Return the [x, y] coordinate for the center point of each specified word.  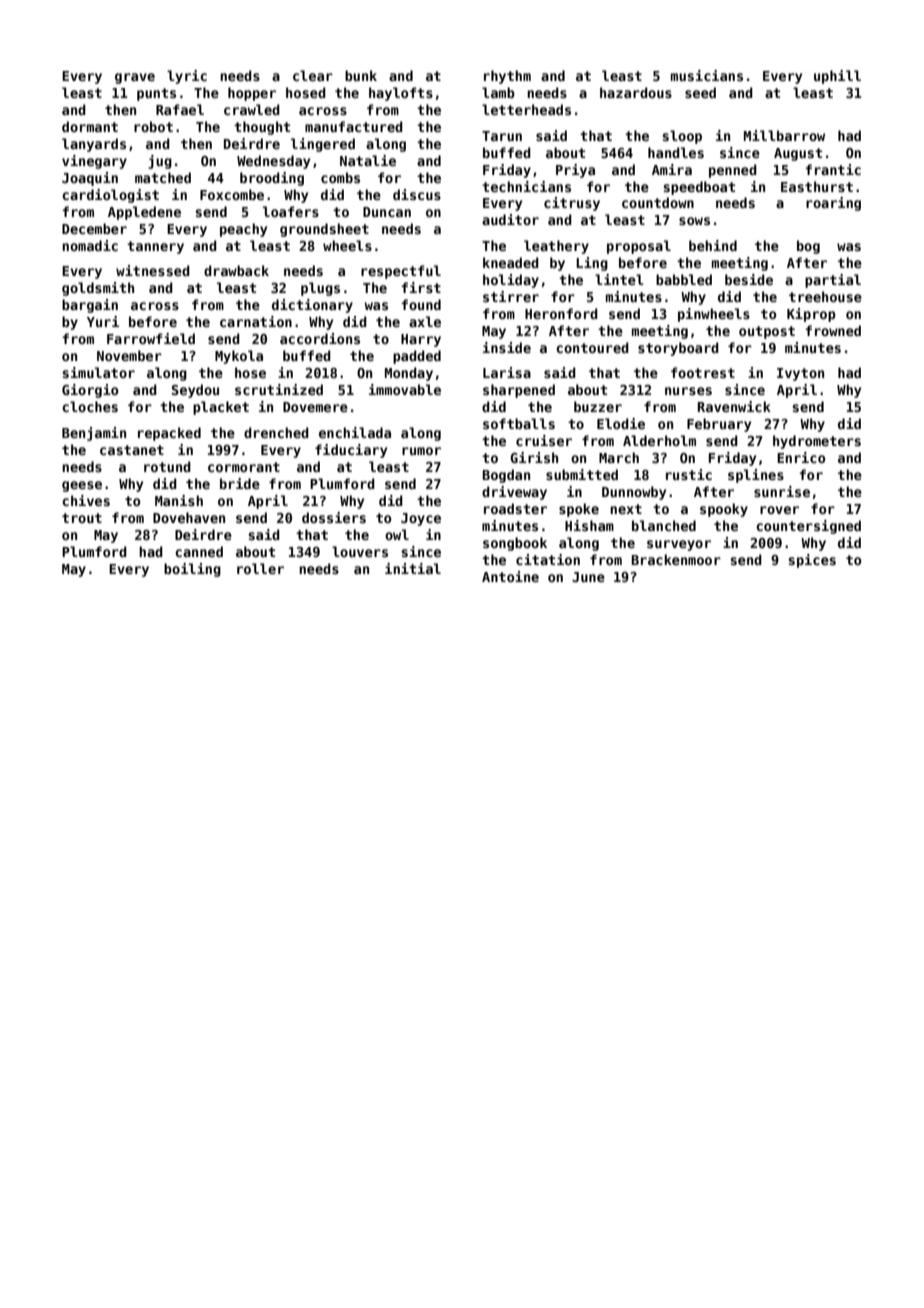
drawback [236, 270]
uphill [837, 77]
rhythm [507, 77]
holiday [511, 281]
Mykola [239, 357]
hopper [252, 94]
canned [199, 551]
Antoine [510, 576]
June [588, 577]
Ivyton [800, 374]
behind [713, 245]
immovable [405, 389]
